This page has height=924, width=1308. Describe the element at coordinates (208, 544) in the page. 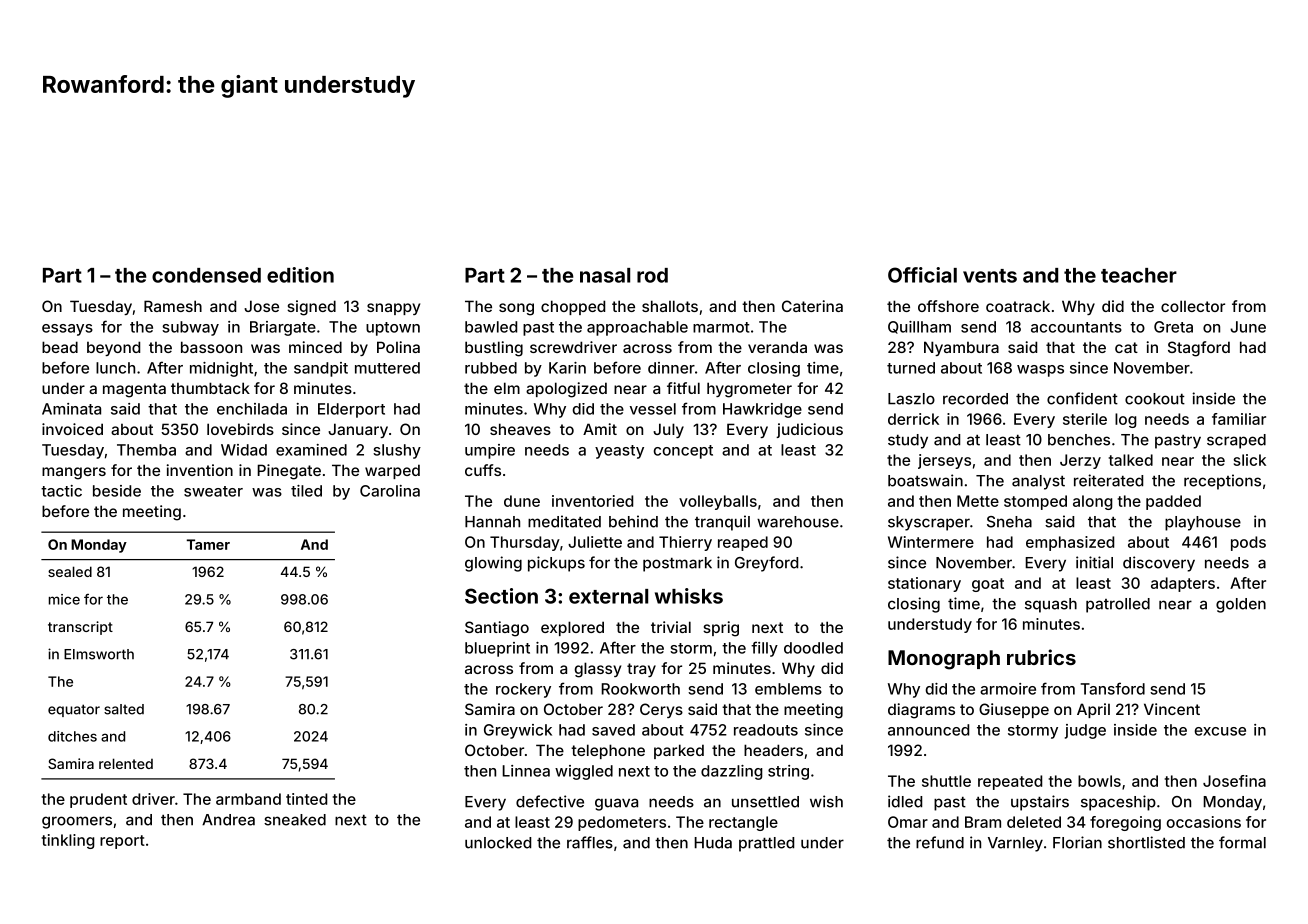

I see `Tamer` at that location.
